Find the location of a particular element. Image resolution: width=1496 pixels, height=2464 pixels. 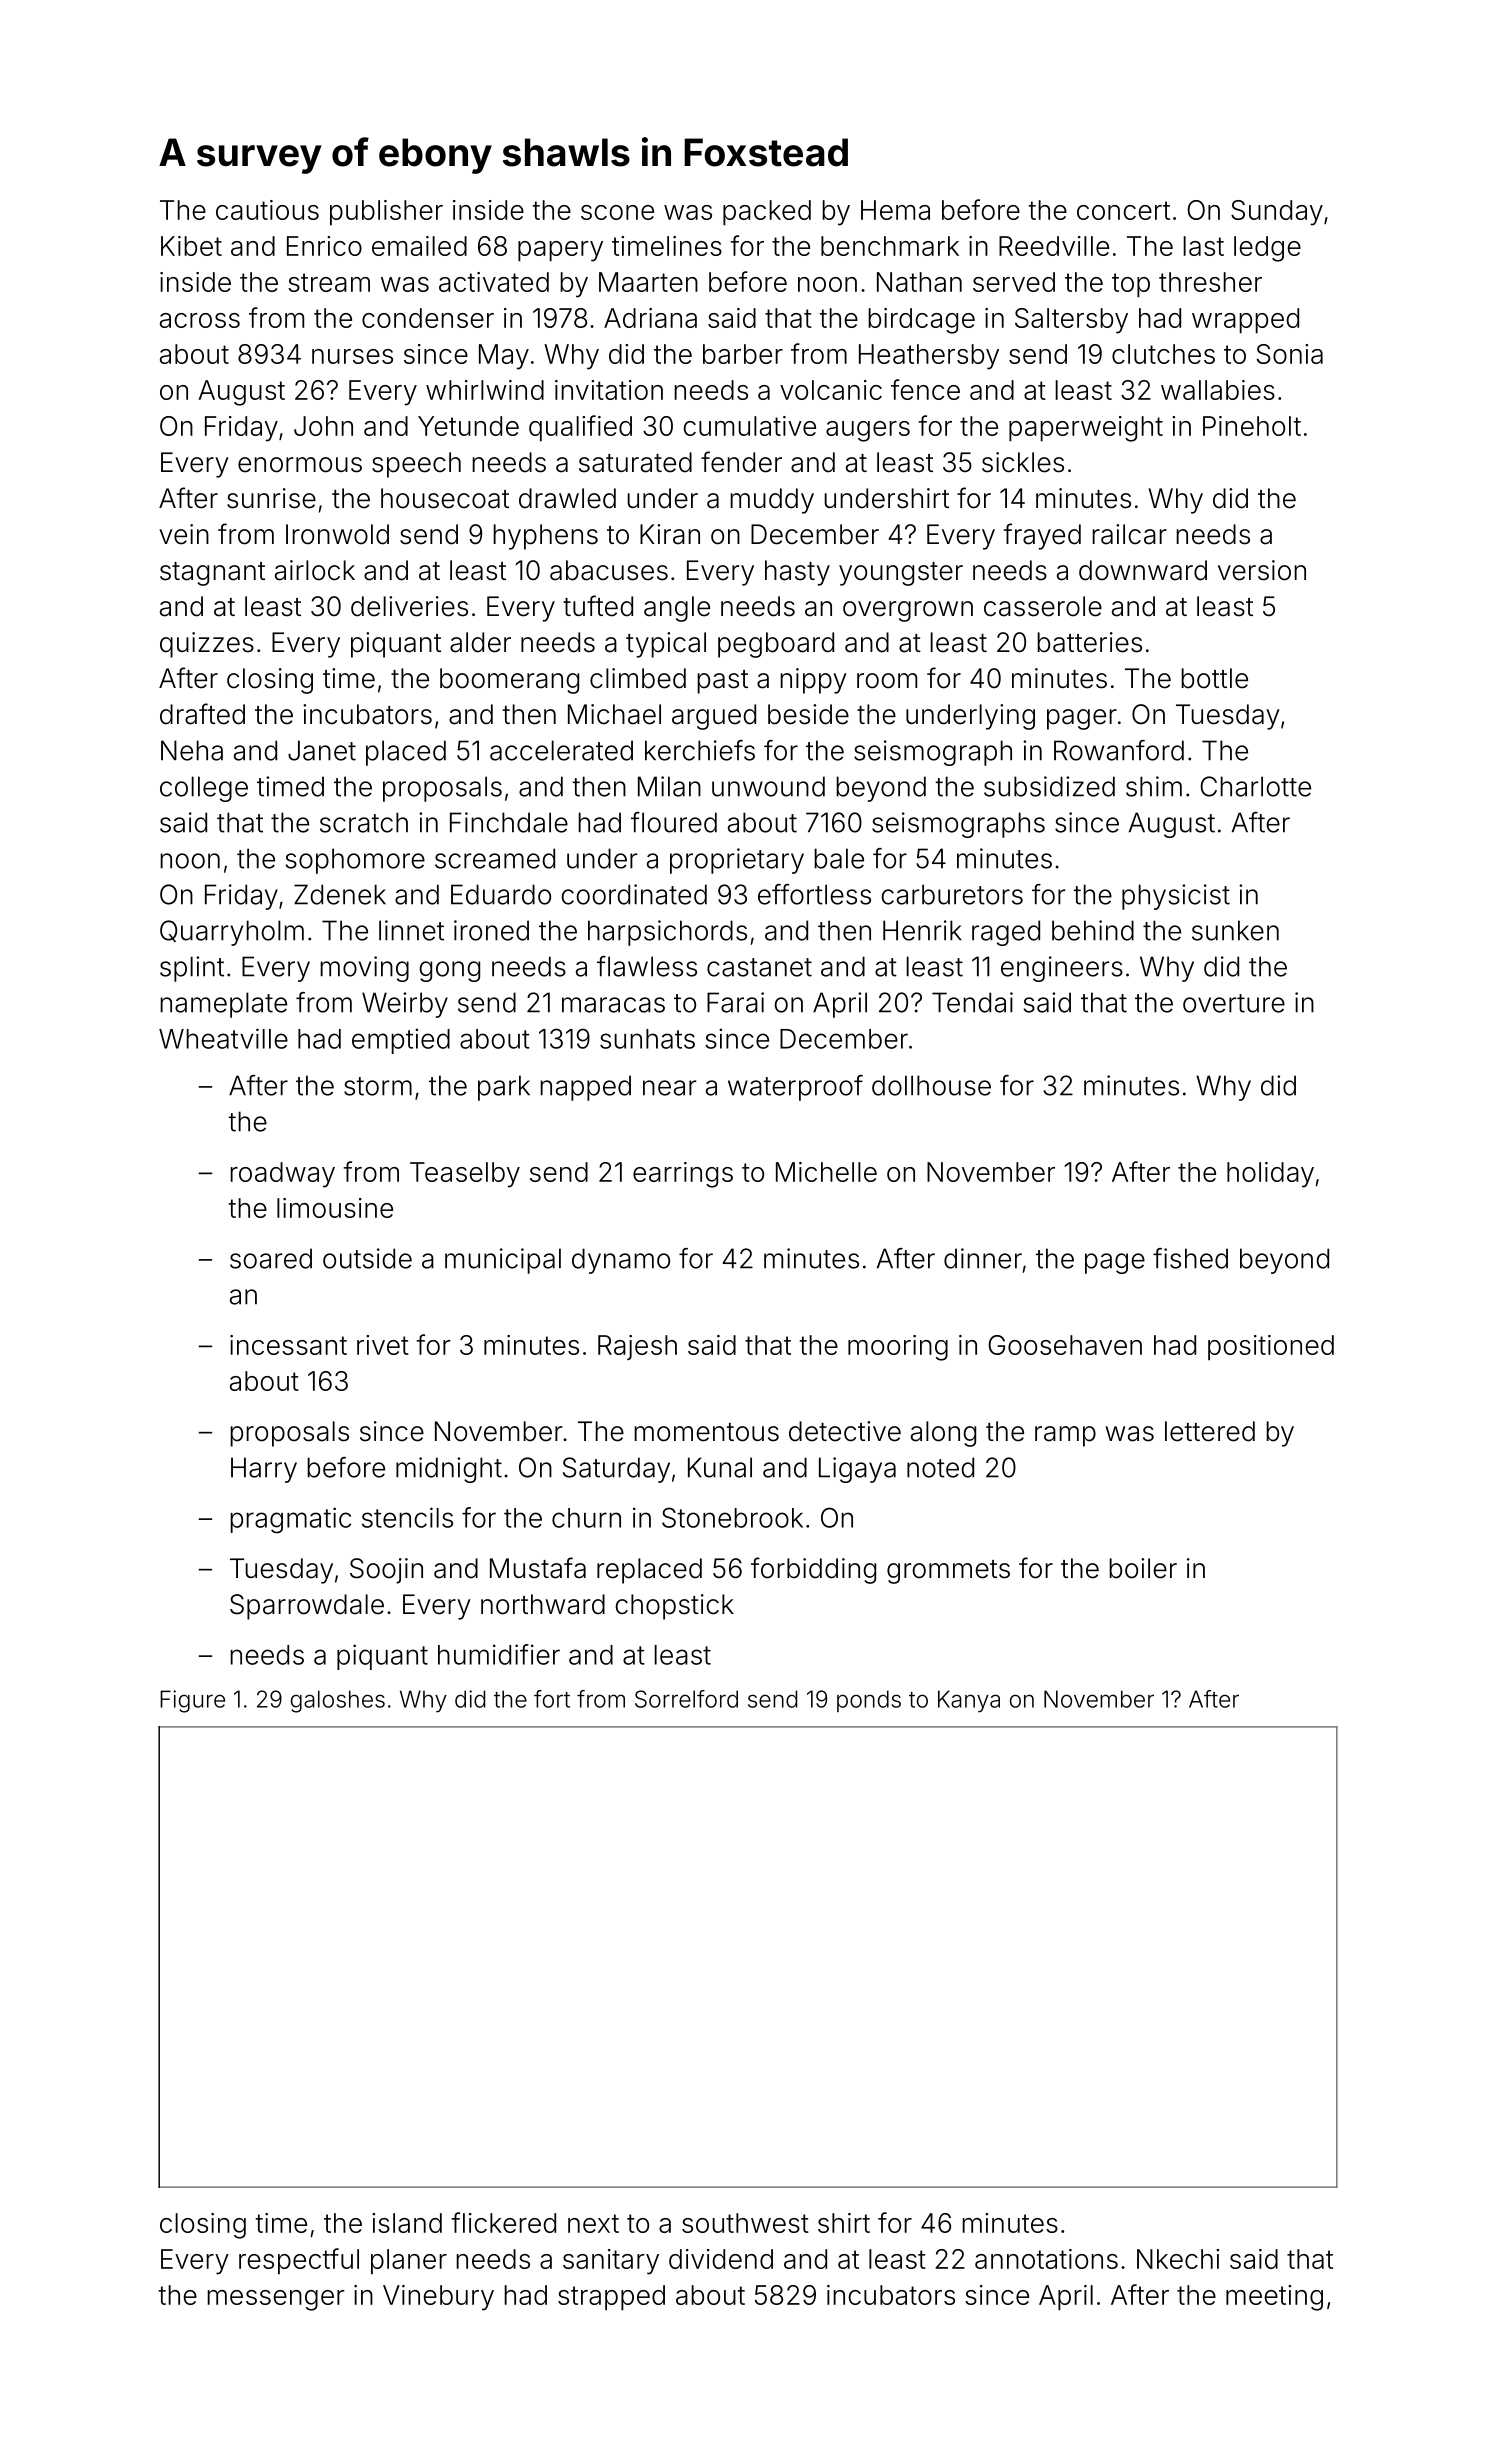

Vinebury is located at coordinates (438, 2298).
